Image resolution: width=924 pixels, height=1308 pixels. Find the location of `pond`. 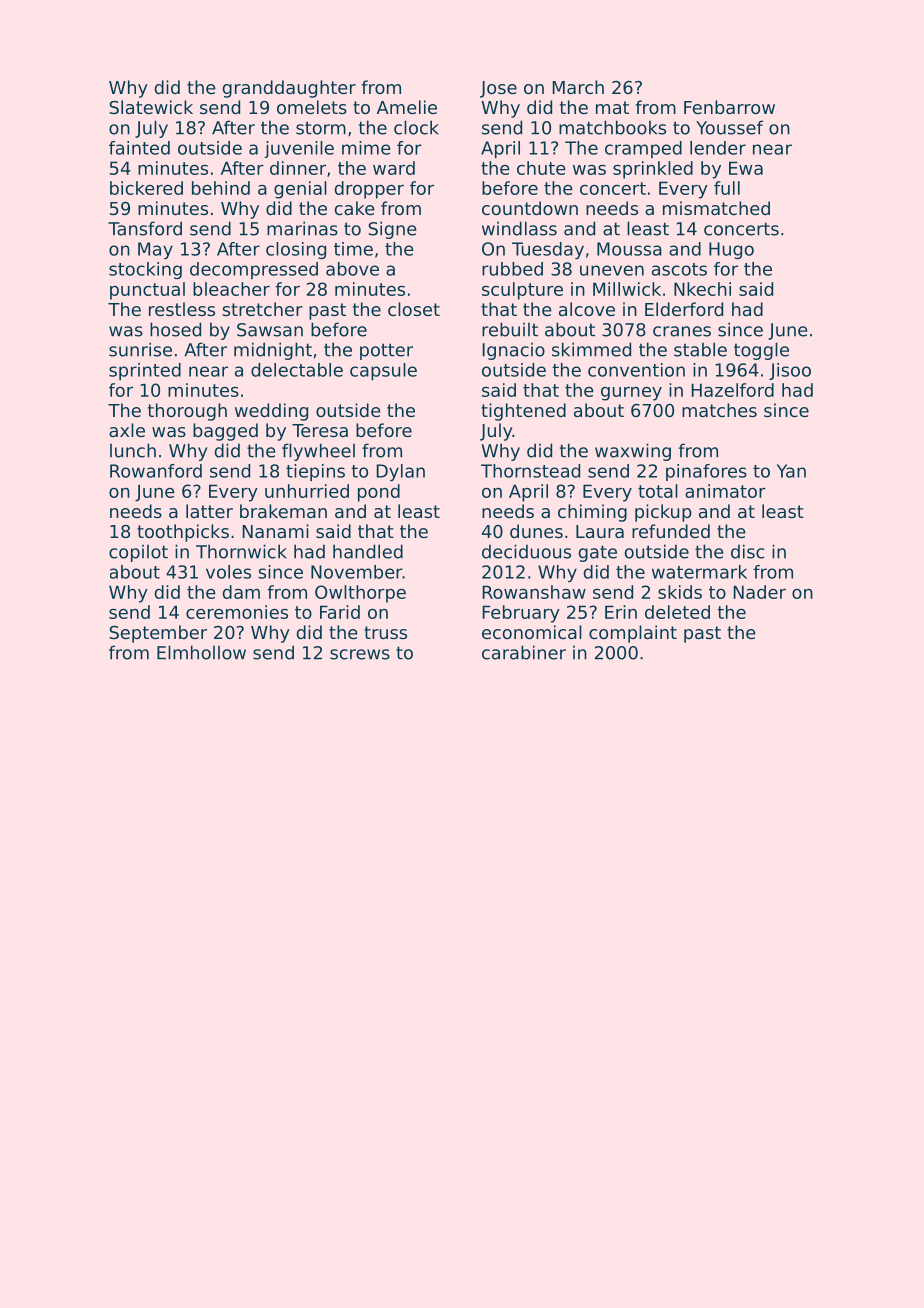

pond is located at coordinates (379, 493).
